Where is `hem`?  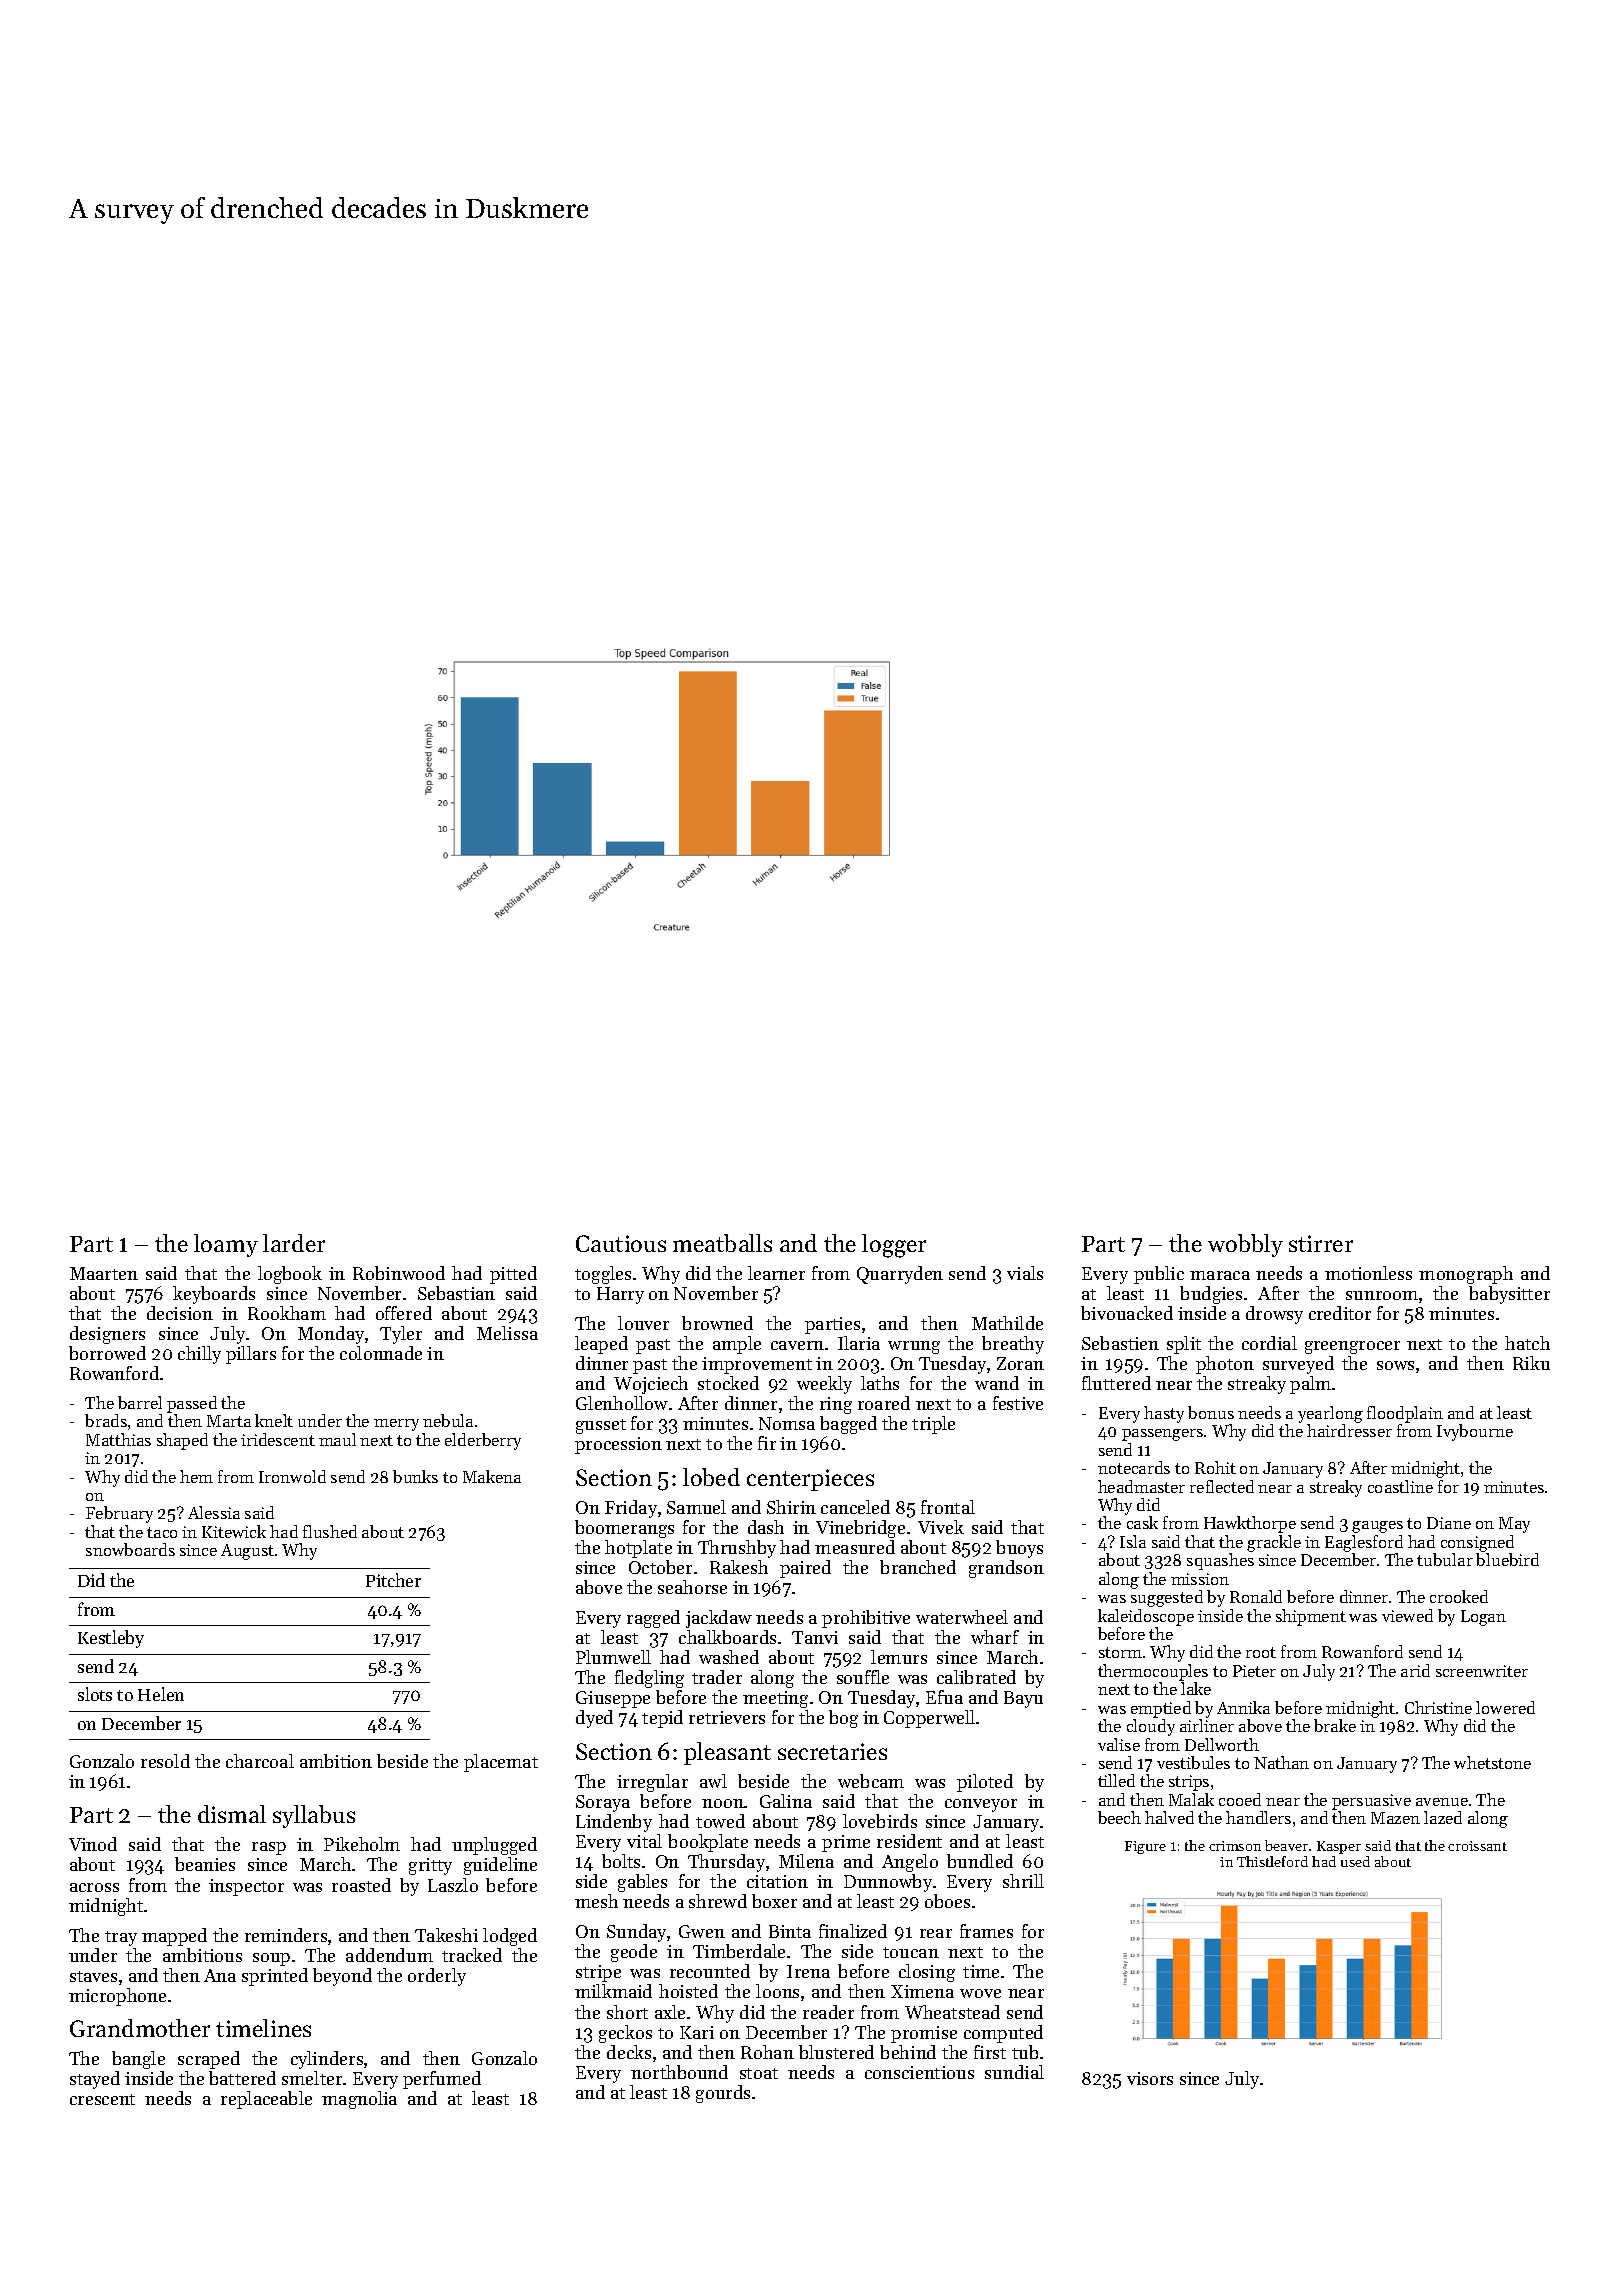 hem is located at coordinates (196, 1476).
